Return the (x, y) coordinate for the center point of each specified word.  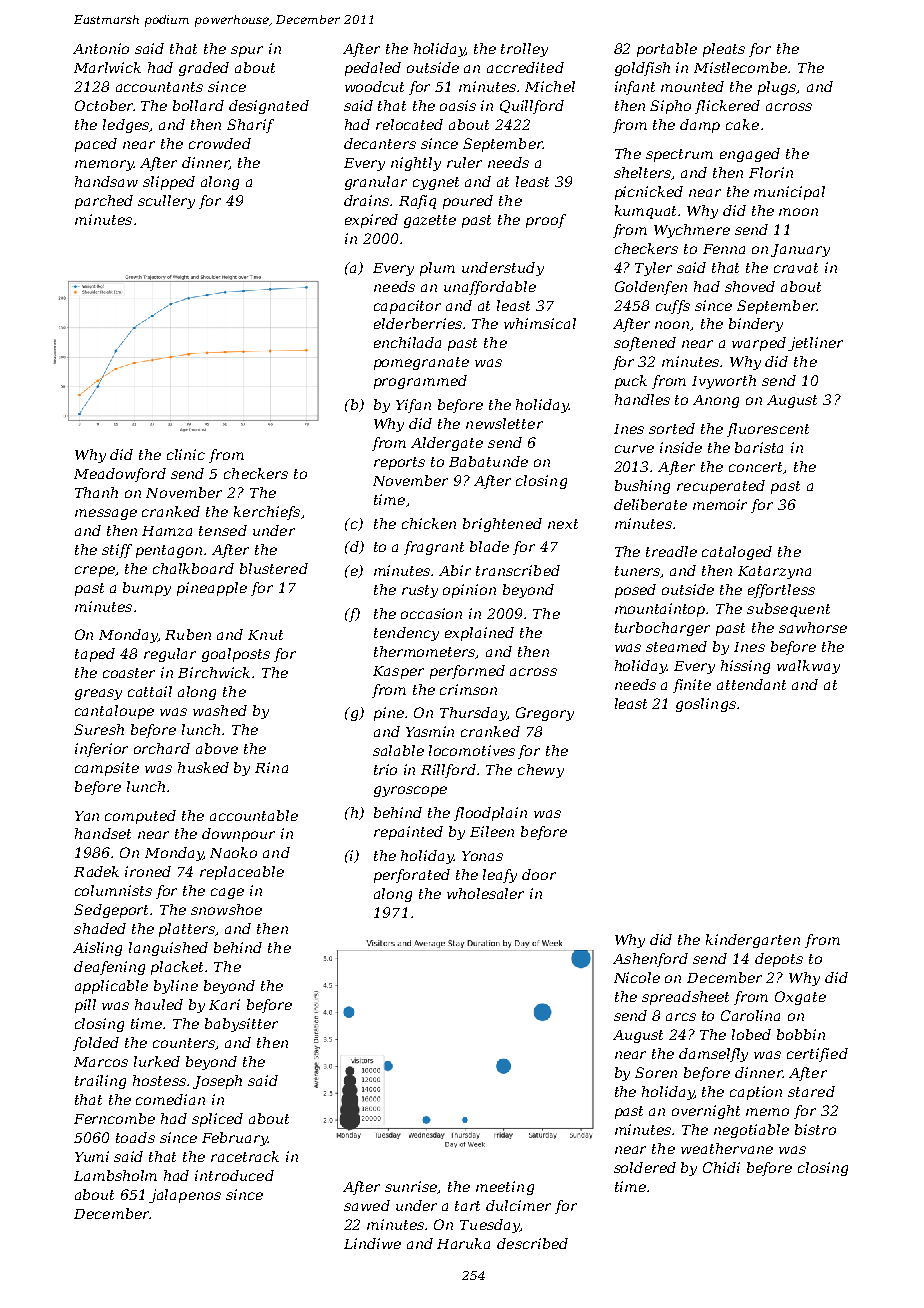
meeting (505, 1188)
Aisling (97, 949)
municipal (789, 193)
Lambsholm (115, 1175)
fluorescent (768, 430)
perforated (412, 876)
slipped (169, 183)
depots (779, 960)
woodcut (374, 86)
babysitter (241, 1025)
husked (203, 767)
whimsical (540, 323)
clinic (186, 454)
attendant (751, 684)
